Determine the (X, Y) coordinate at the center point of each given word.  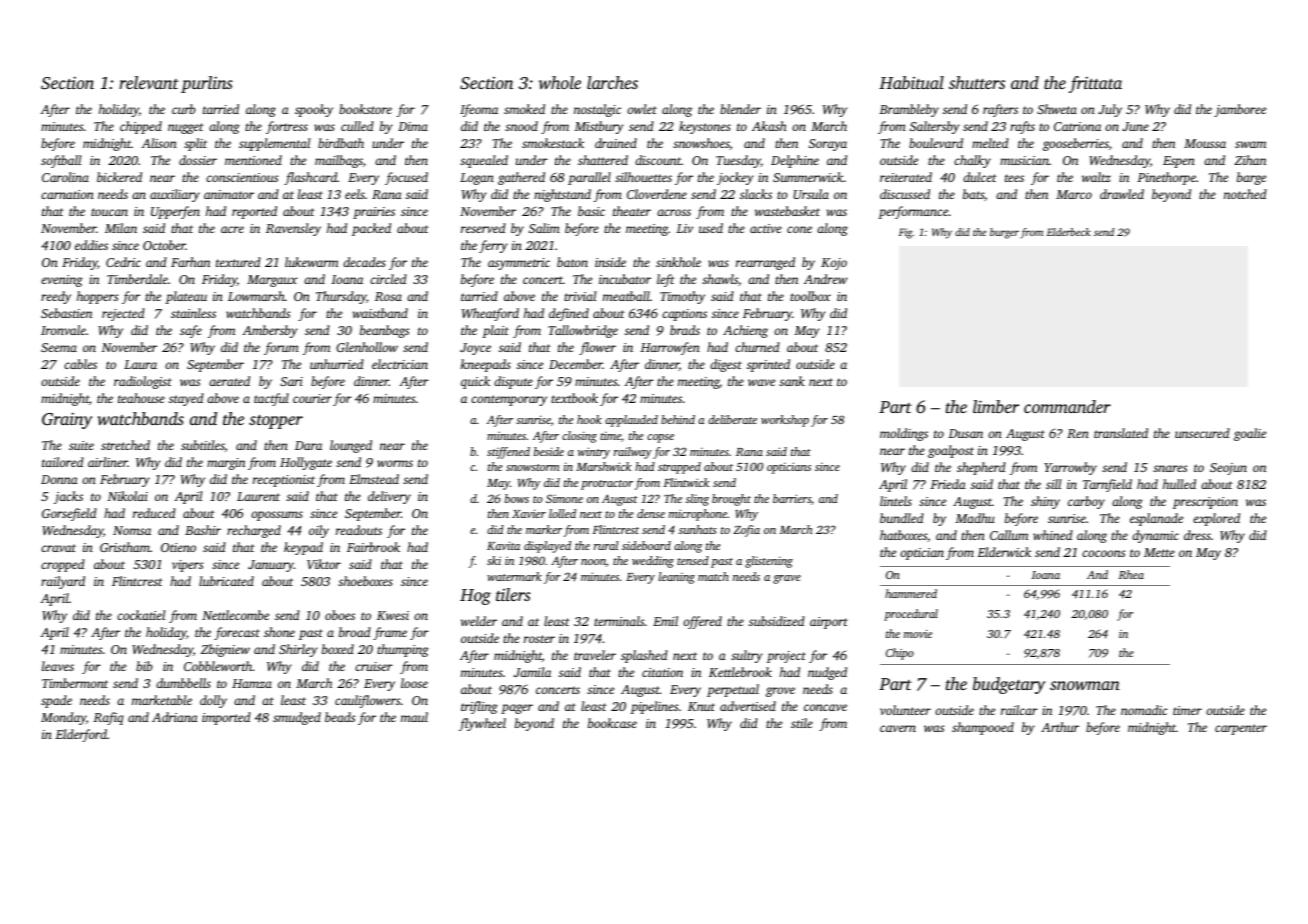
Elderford (81, 735)
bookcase (612, 723)
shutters (977, 82)
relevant (149, 82)
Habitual (911, 82)
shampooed (983, 728)
